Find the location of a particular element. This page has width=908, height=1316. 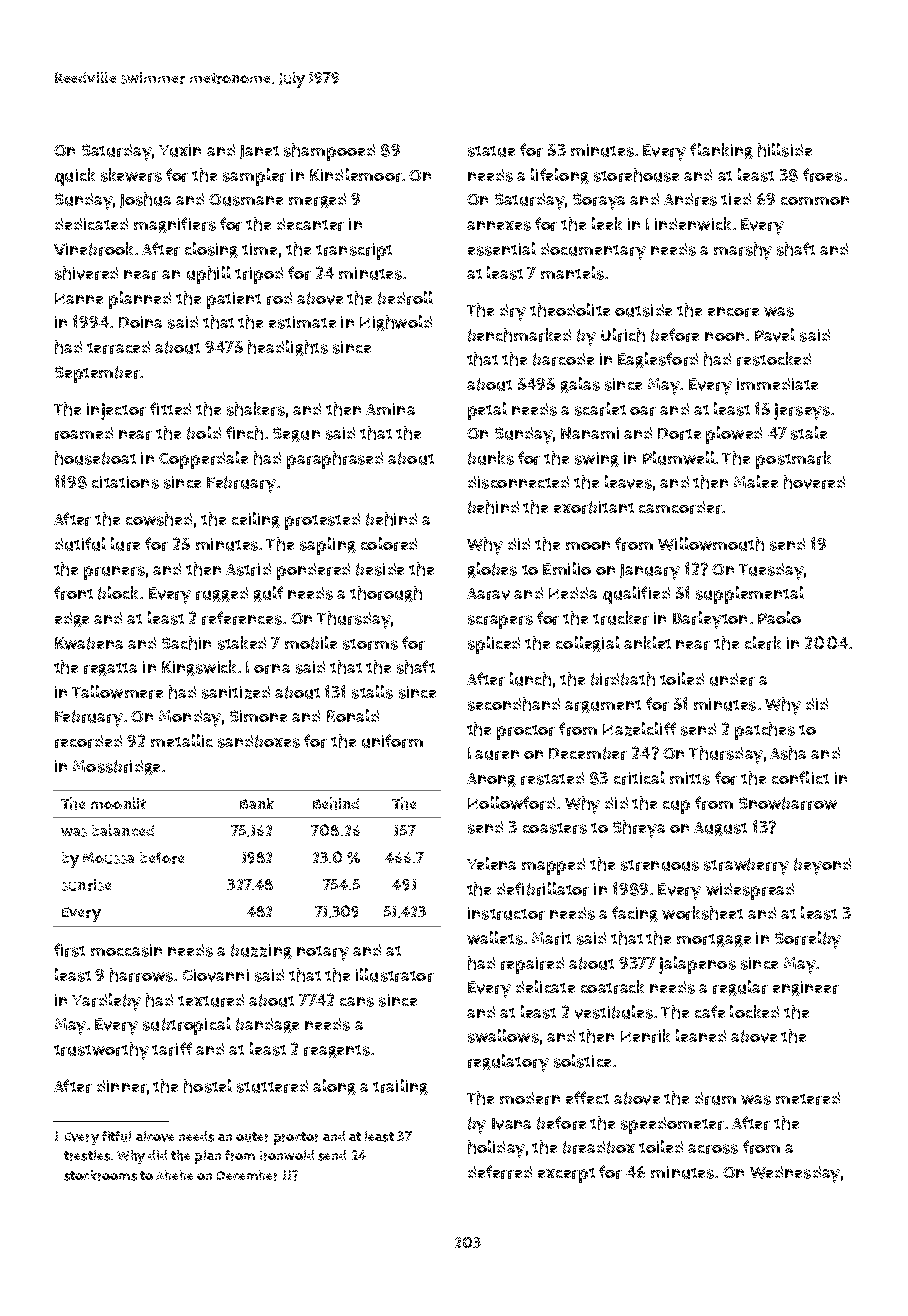

under is located at coordinates (732, 679).
